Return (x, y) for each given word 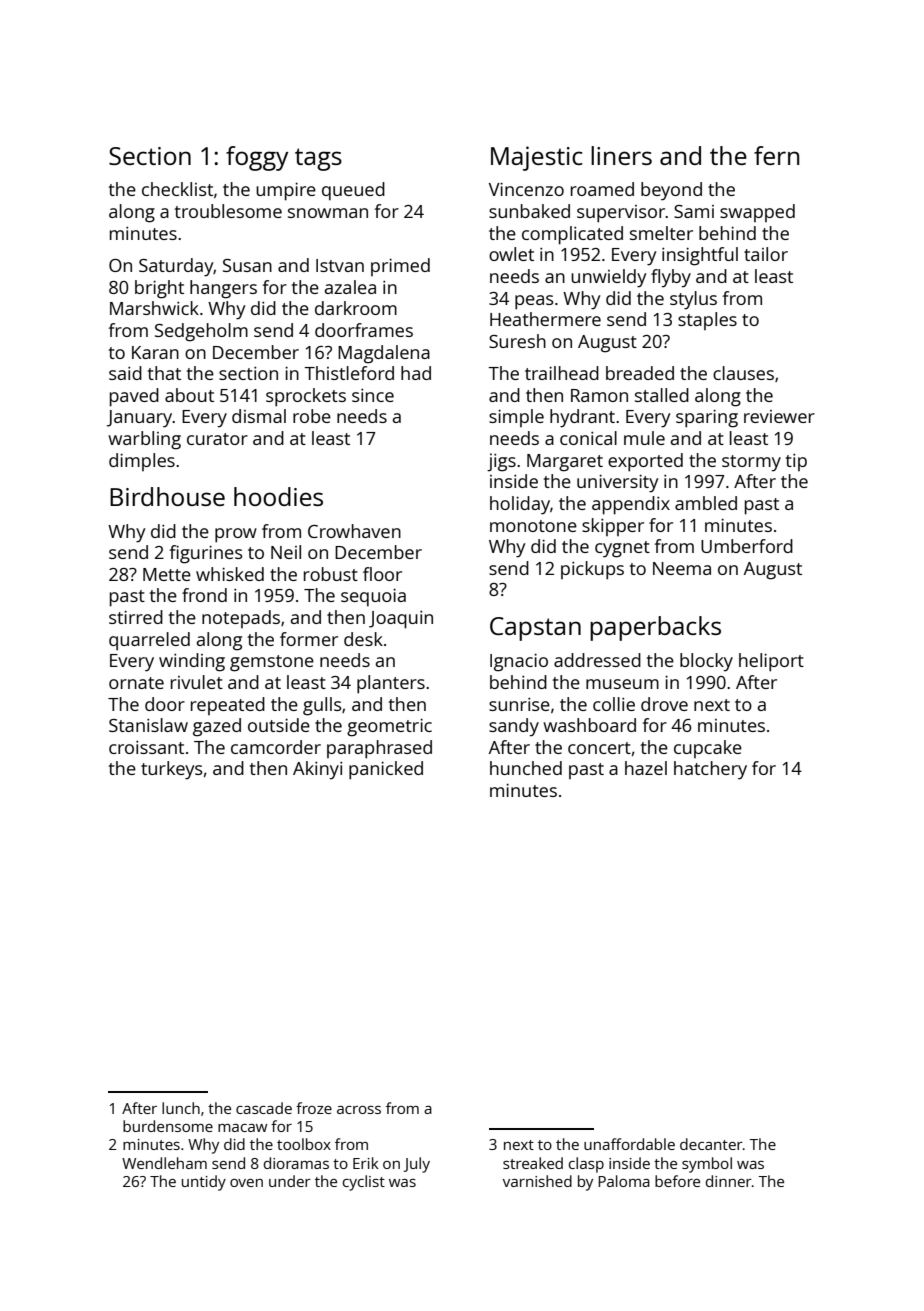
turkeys (172, 770)
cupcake (708, 749)
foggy (257, 158)
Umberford (747, 546)
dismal (259, 416)
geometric (389, 727)
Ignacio (519, 662)
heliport (771, 662)
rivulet (197, 682)
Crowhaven (354, 531)
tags (318, 159)
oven (246, 1183)
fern (776, 155)
